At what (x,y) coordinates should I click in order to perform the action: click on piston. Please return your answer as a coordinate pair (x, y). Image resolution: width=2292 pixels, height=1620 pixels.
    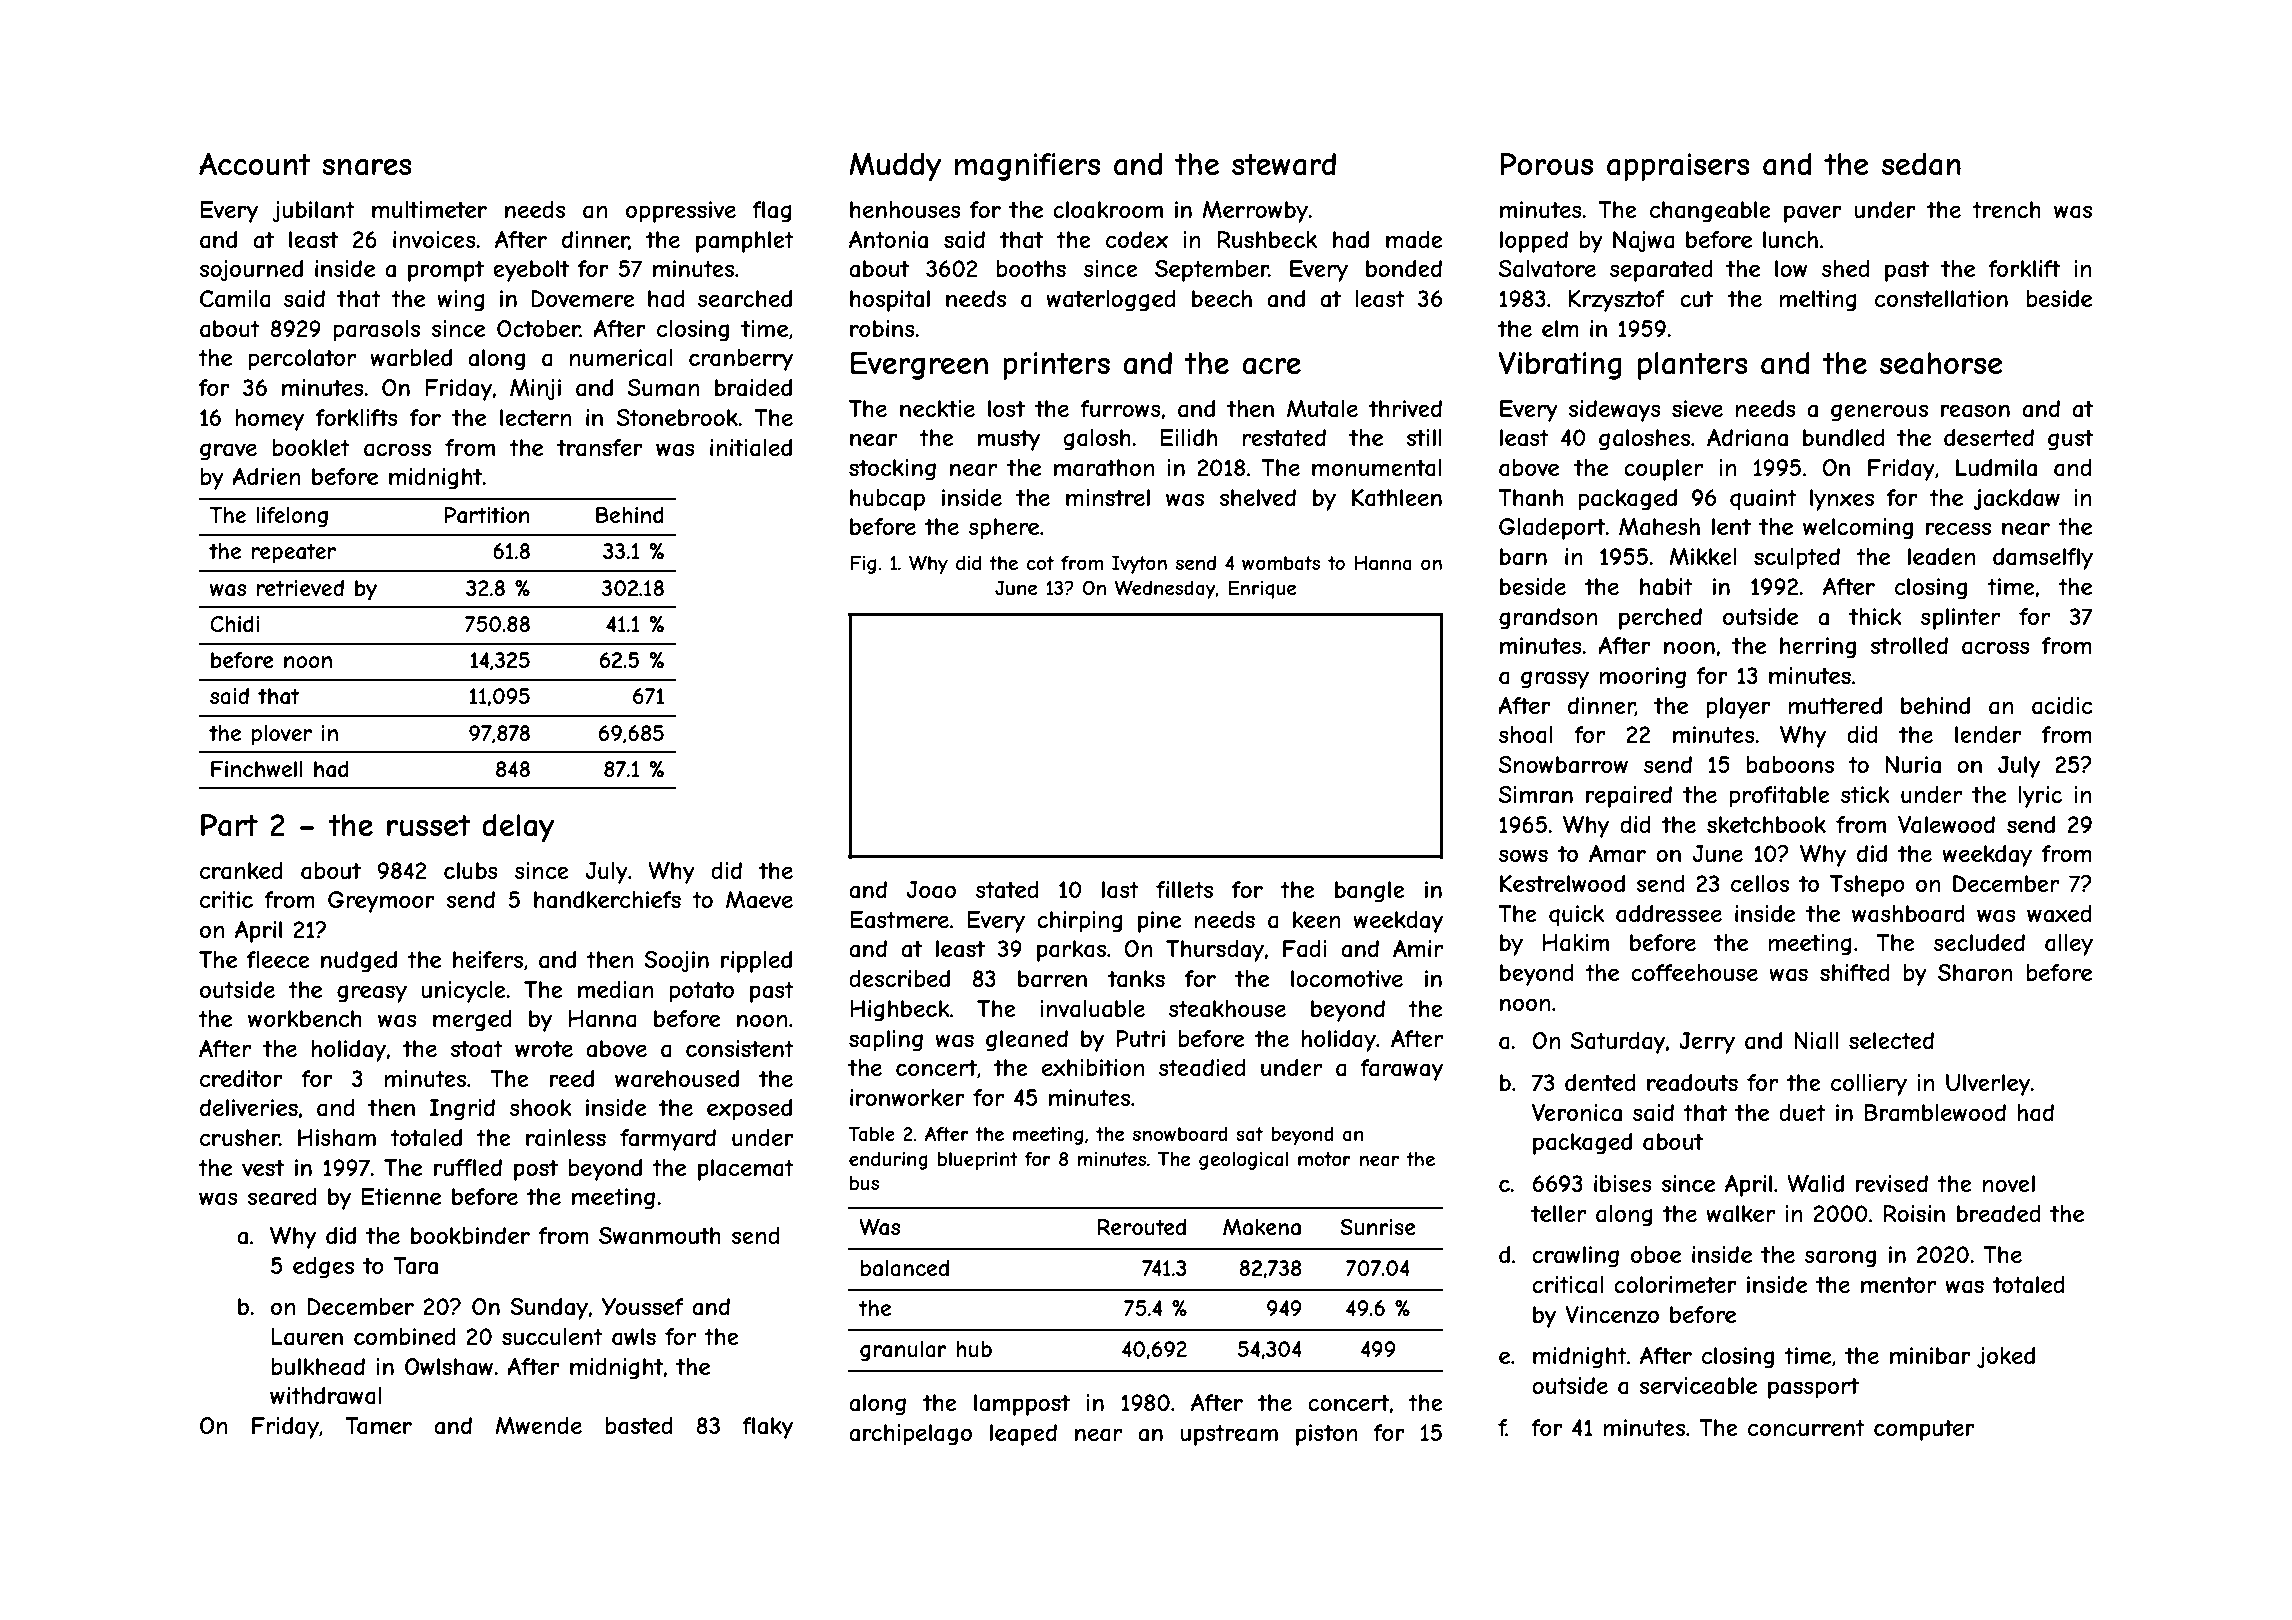
    Looking at the image, I should click on (1326, 1435).
